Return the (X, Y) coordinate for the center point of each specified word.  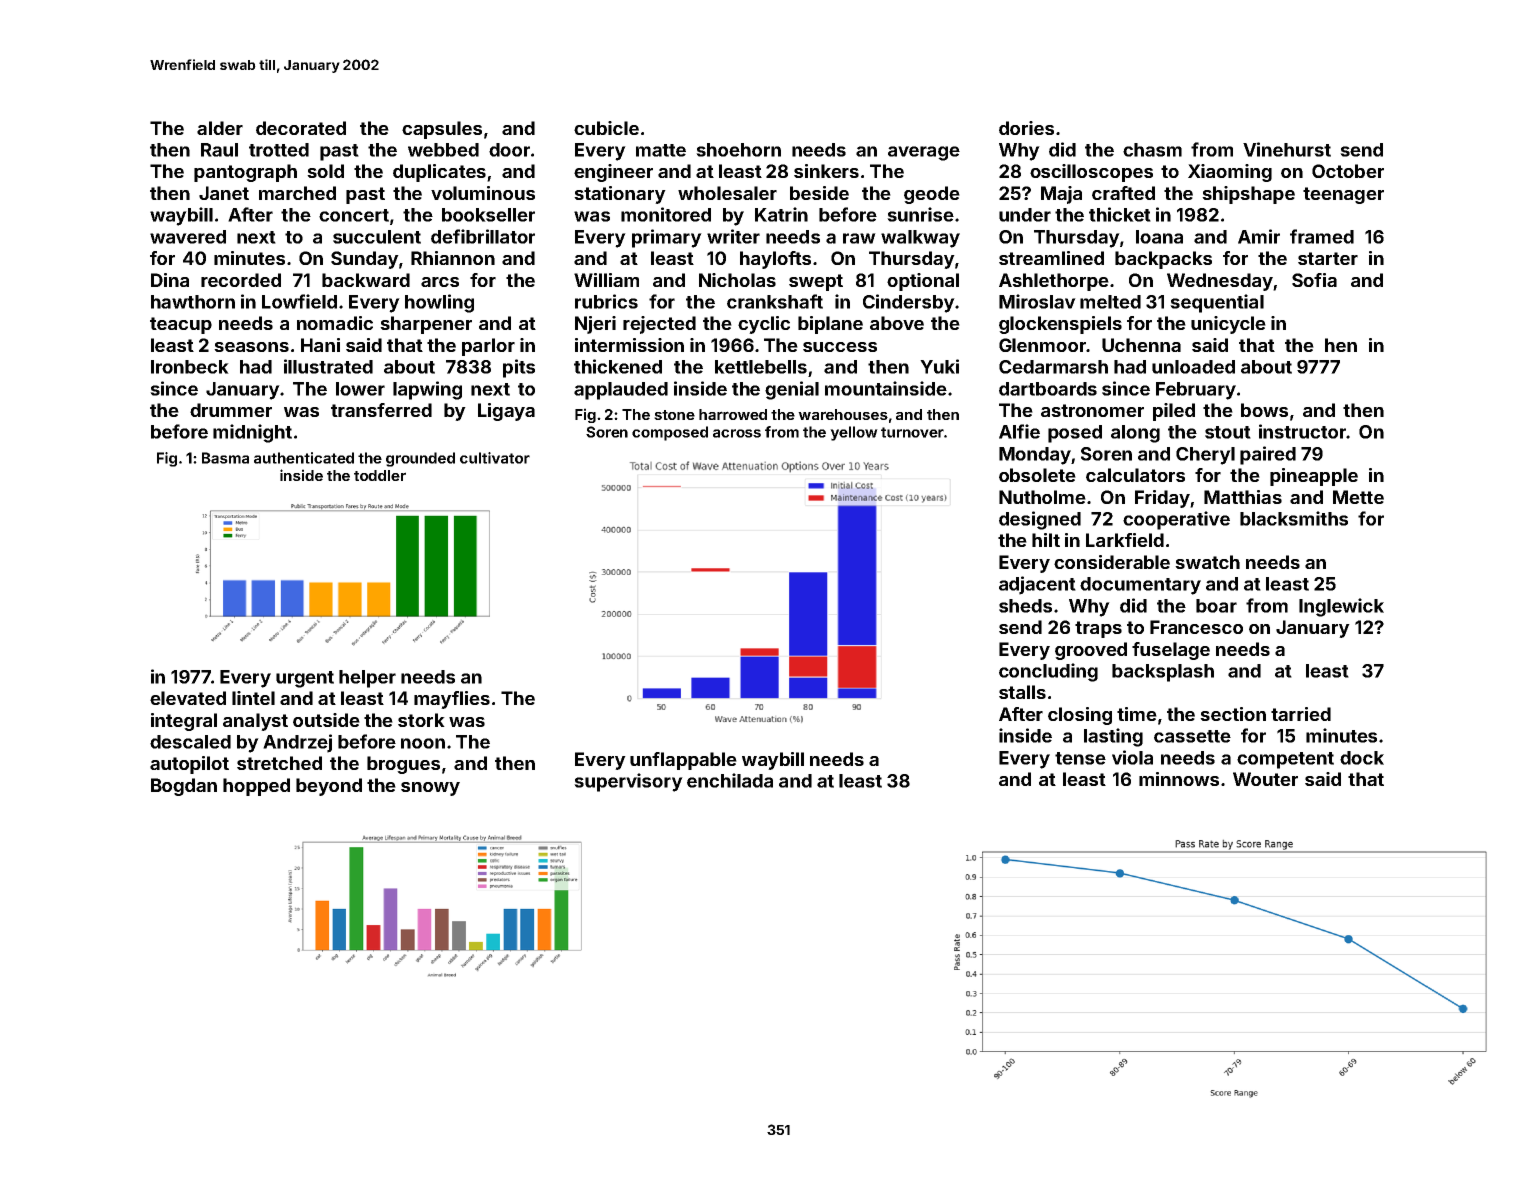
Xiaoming (1230, 173)
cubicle (606, 128)
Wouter (1265, 779)
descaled (190, 742)
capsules (442, 130)
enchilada (730, 780)
